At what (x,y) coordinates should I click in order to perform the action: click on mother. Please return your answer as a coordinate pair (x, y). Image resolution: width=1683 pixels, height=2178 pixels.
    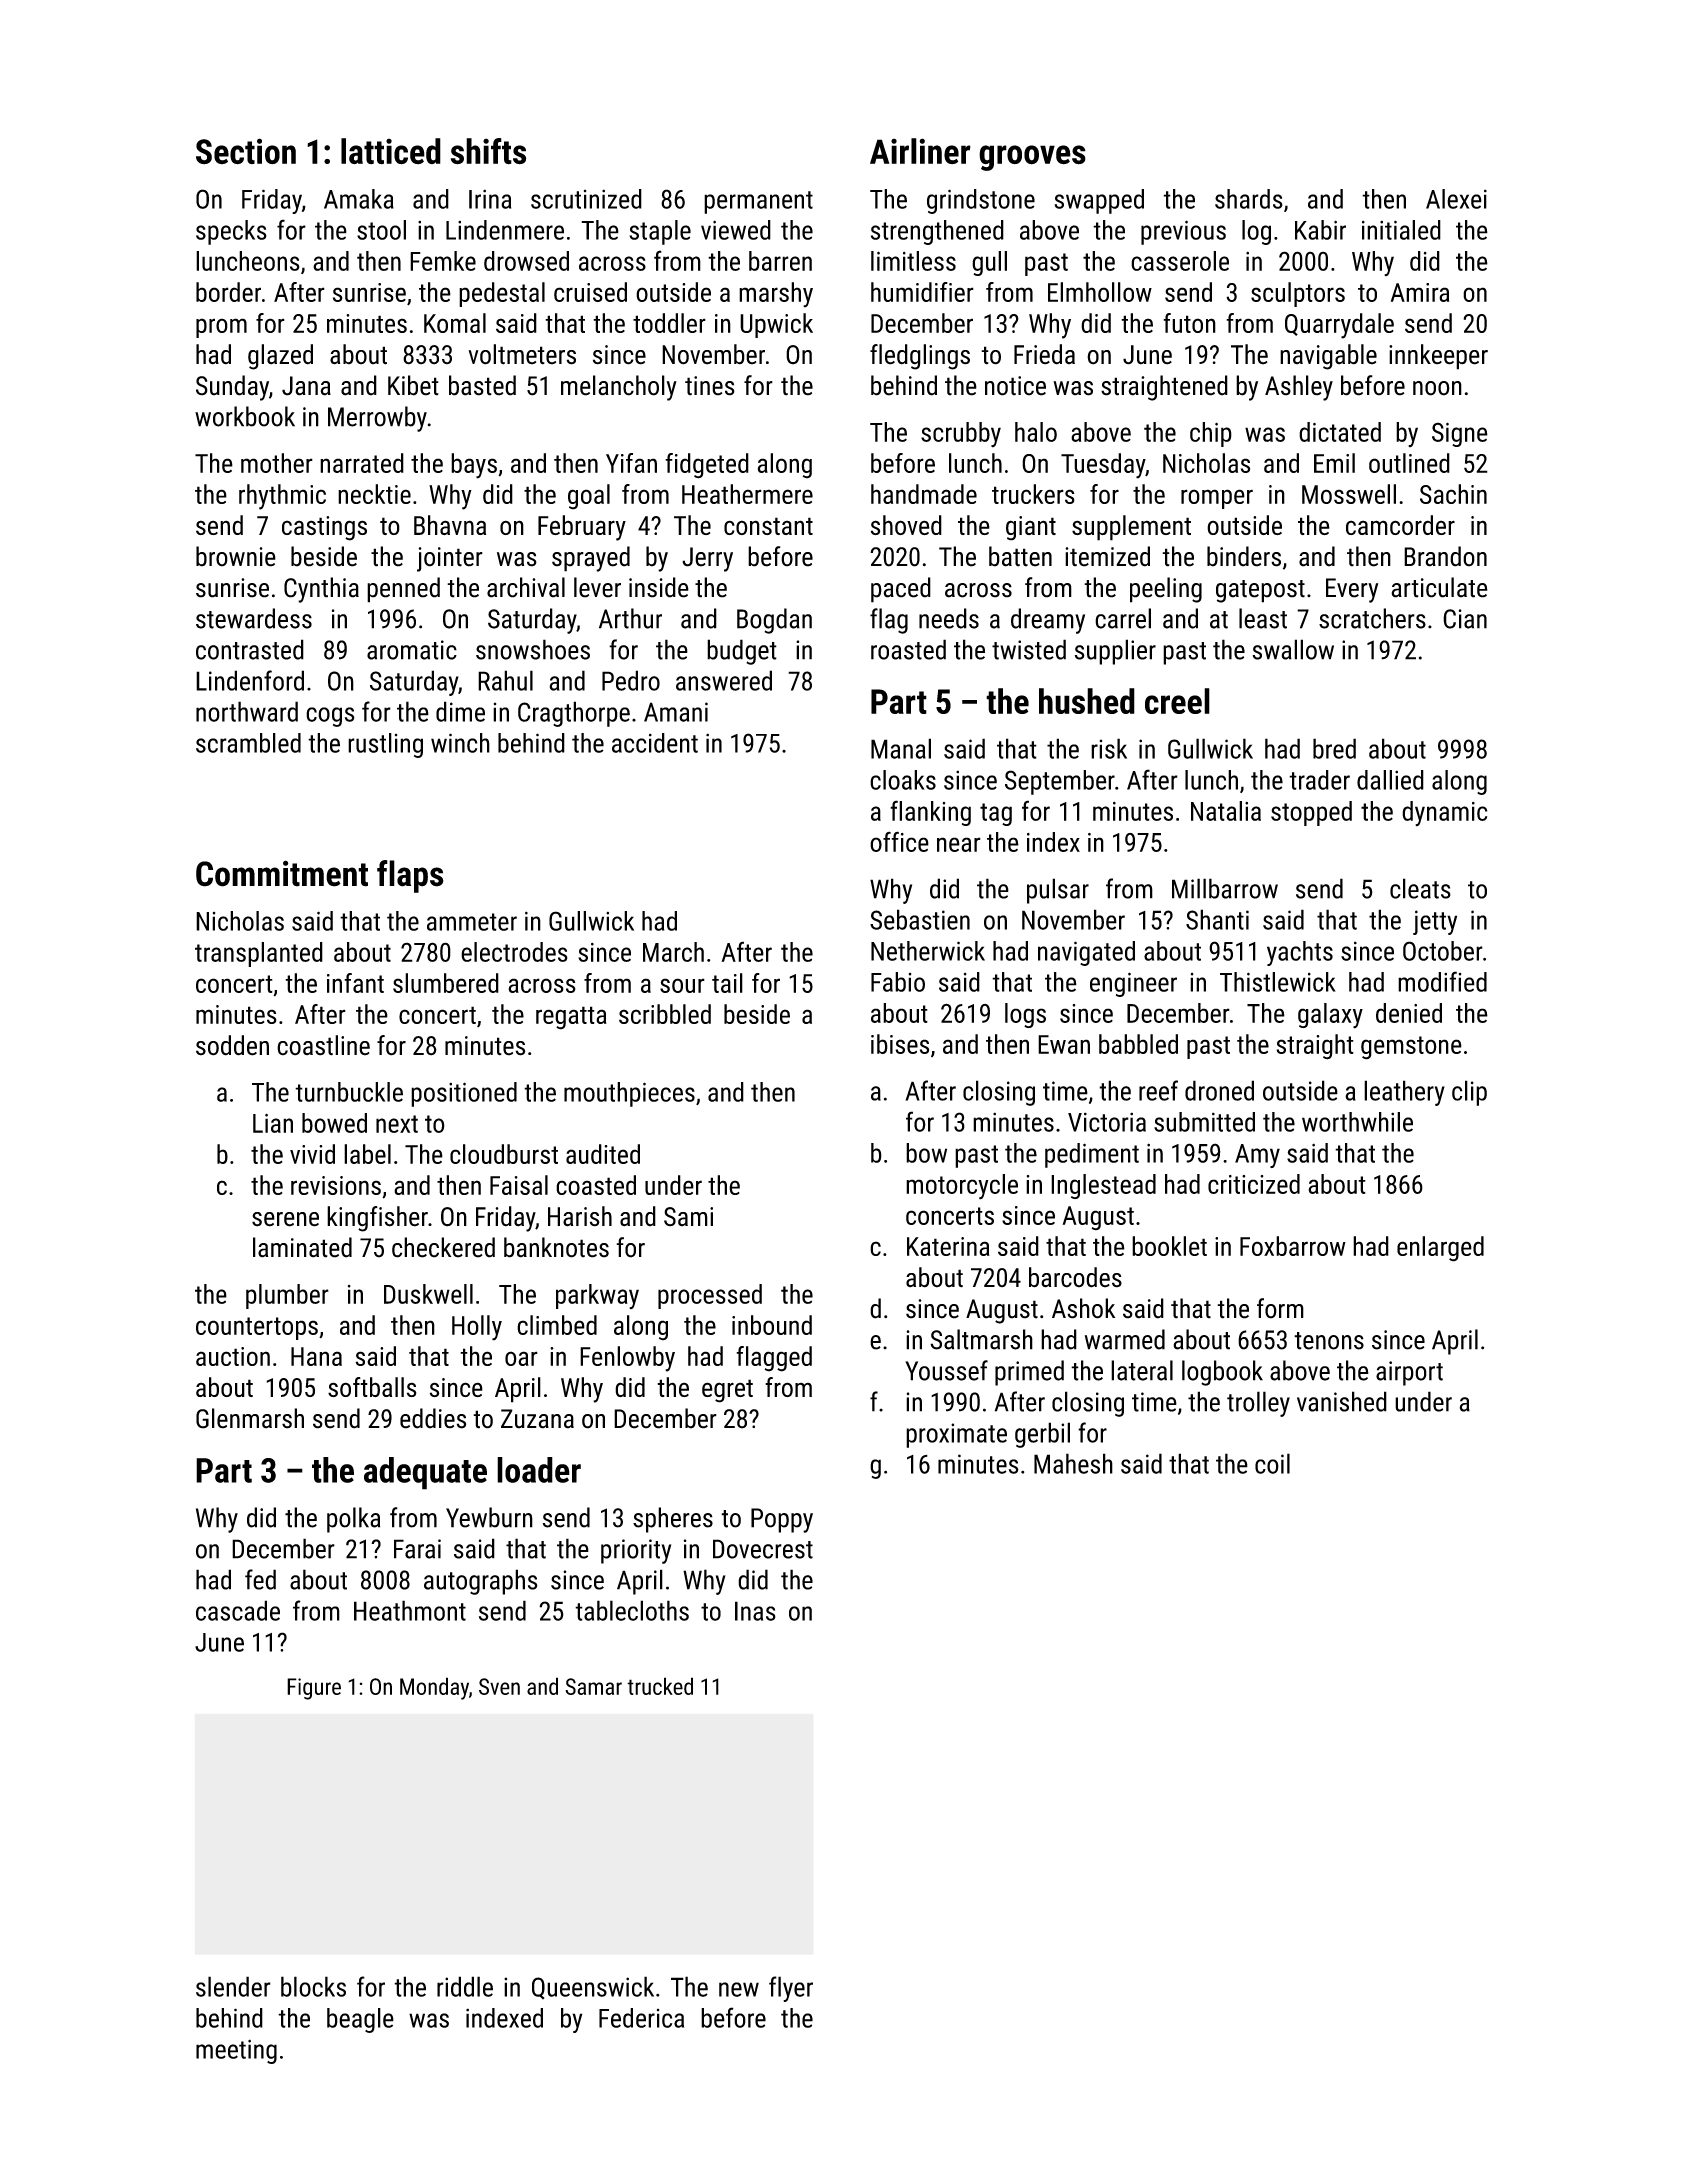
    Looking at the image, I should click on (277, 463).
